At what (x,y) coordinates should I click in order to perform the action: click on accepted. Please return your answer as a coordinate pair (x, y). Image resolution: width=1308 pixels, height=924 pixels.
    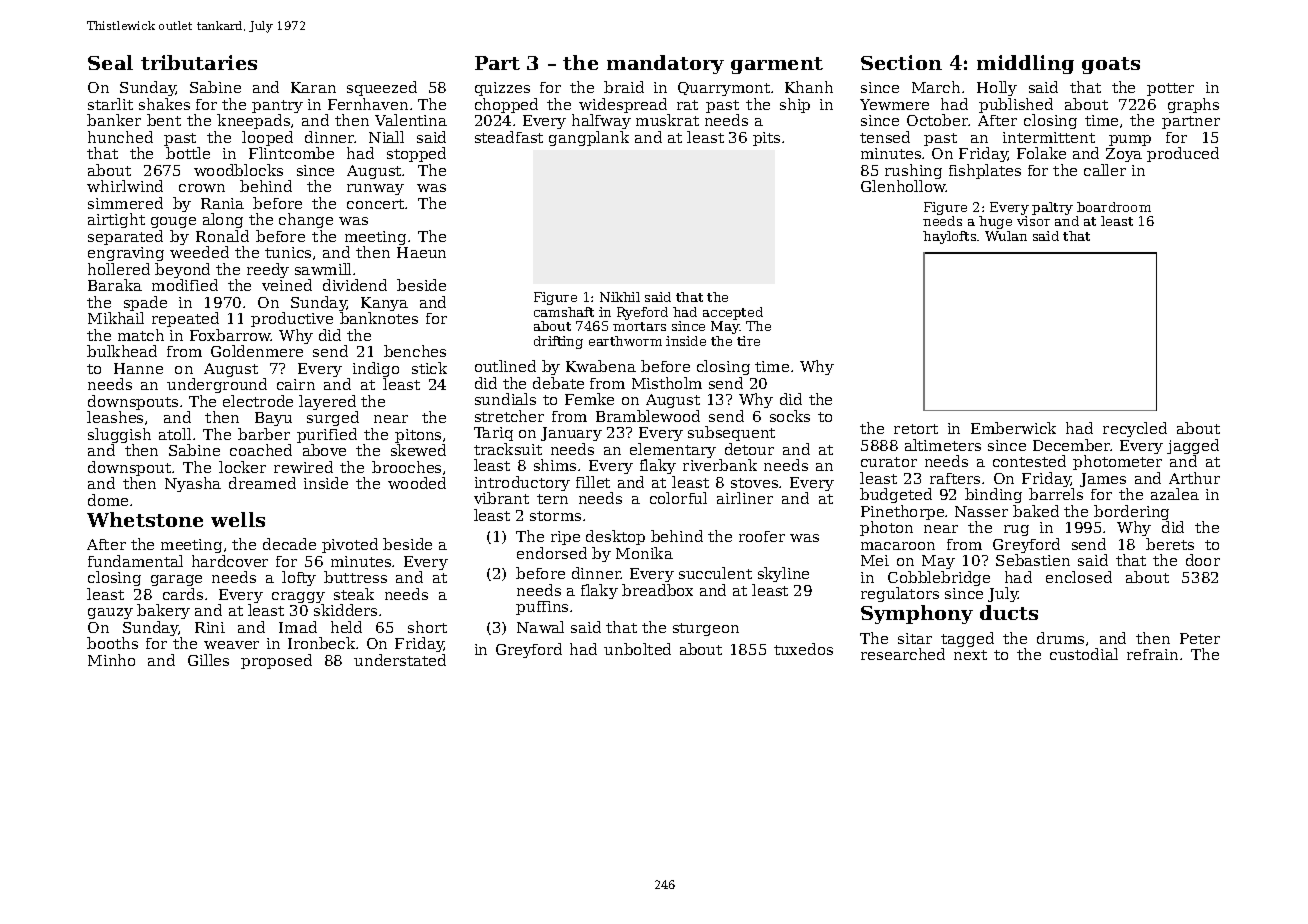
    Looking at the image, I should click on (733, 313).
